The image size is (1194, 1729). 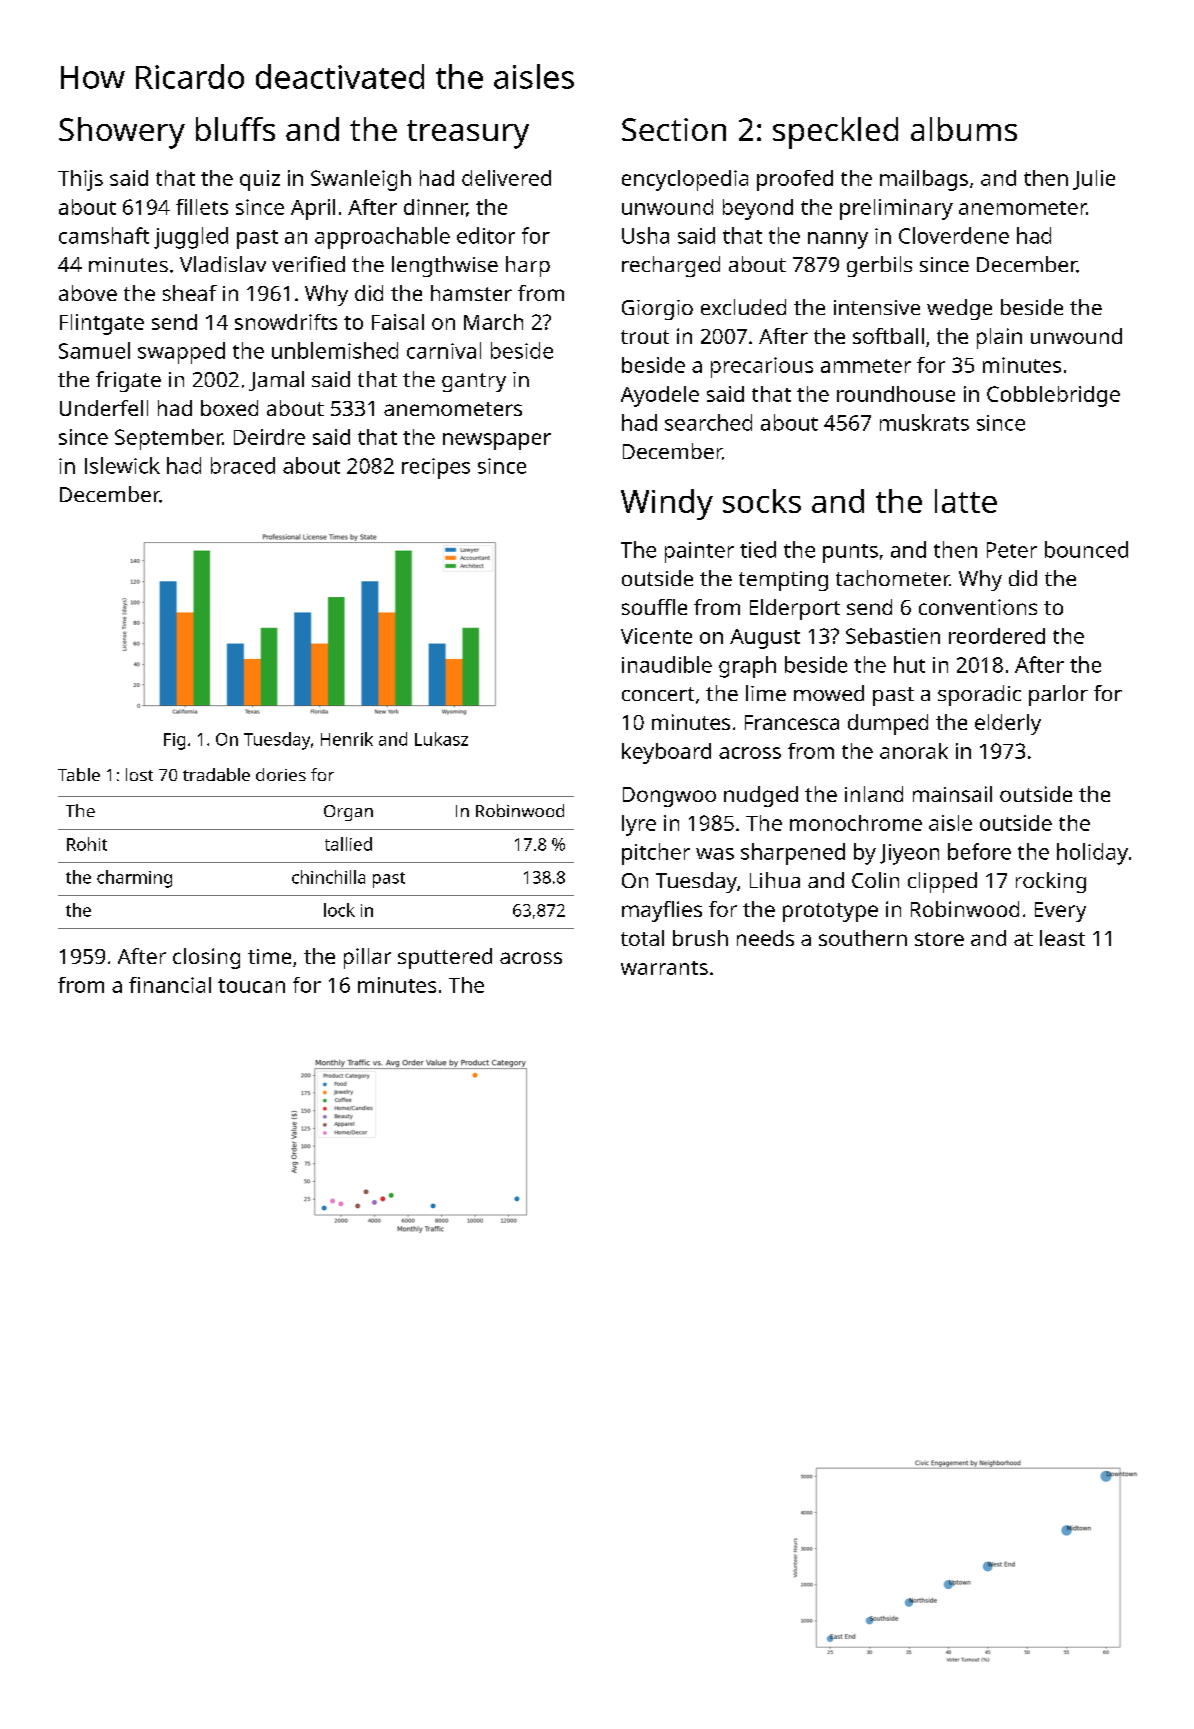 I want to click on trout, so click(x=645, y=337).
